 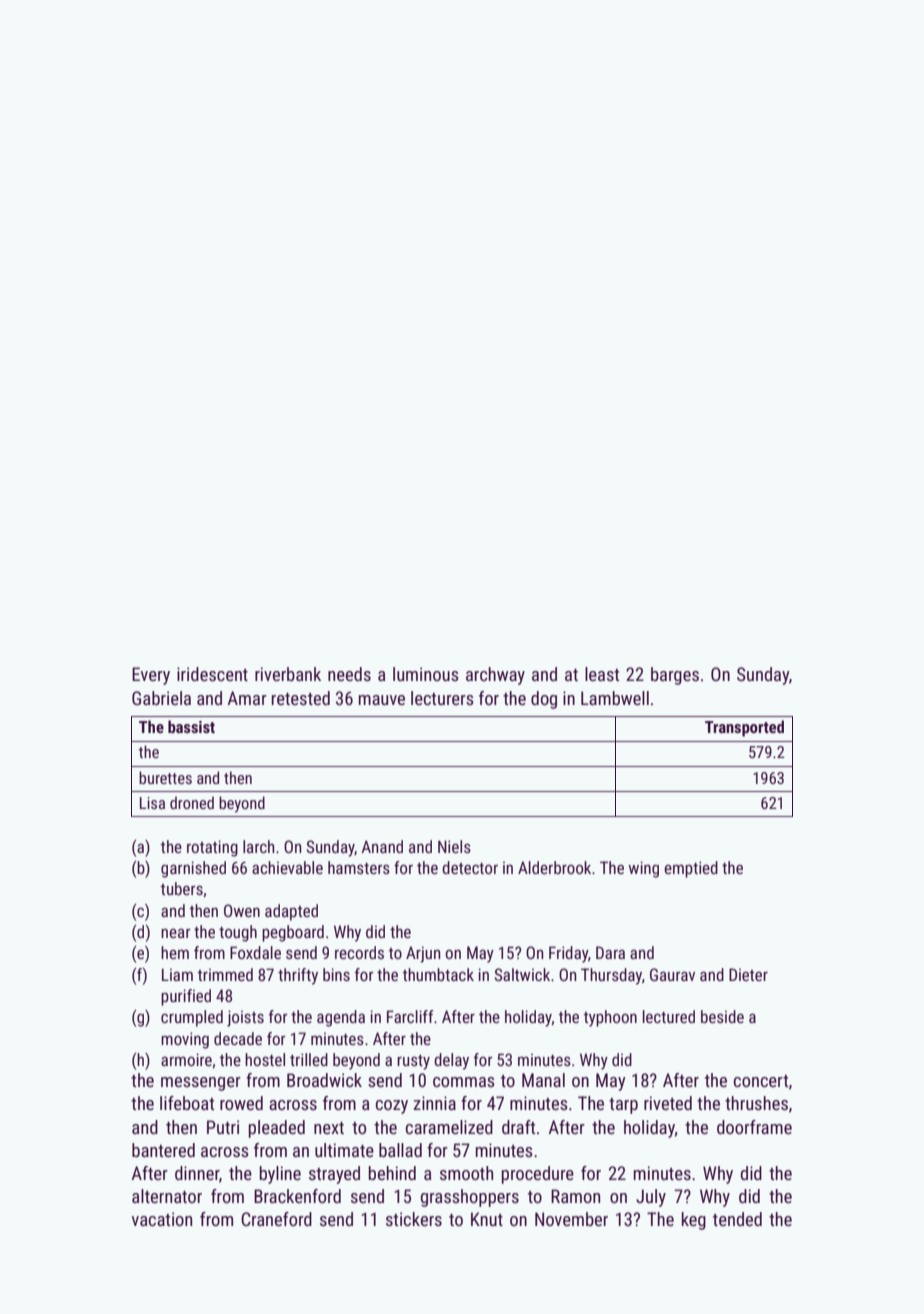 I want to click on Knut, so click(x=487, y=1219).
